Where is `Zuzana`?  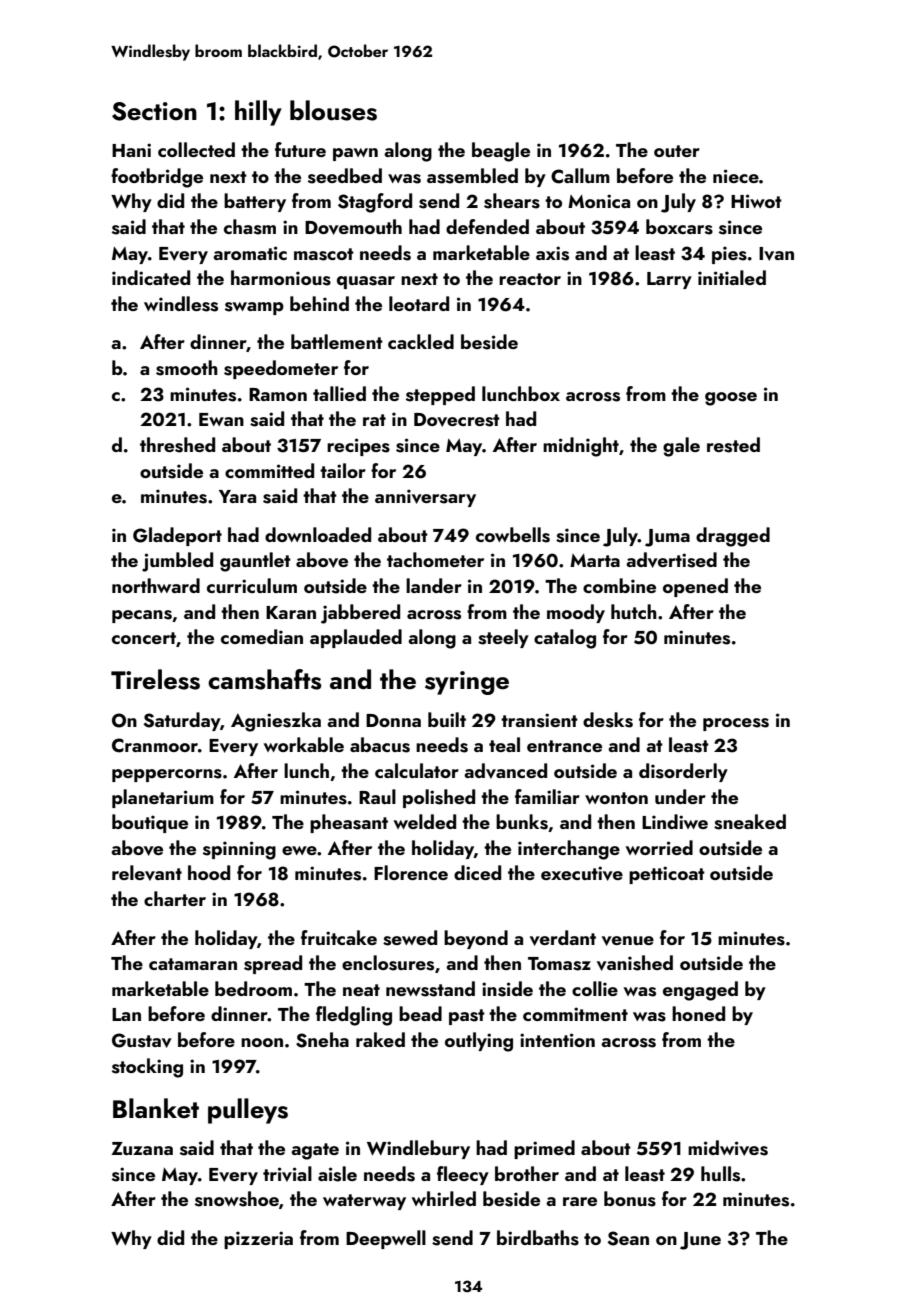 Zuzana is located at coordinates (142, 1148).
